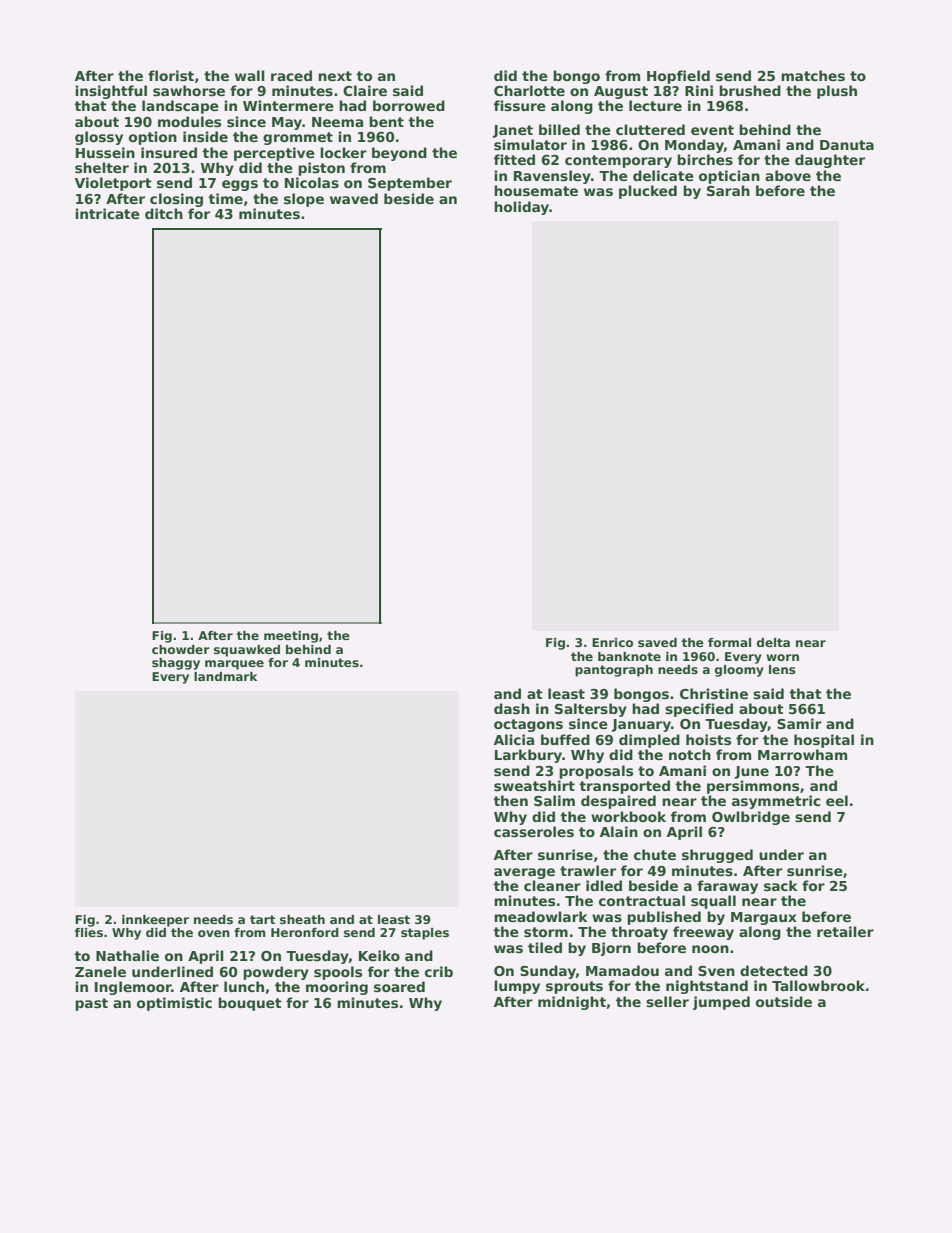 The height and width of the screenshot is (1233, 952). What do you see at coordinates (521, 208) in the screenshot?
I see `holiday` at bounding box center [521, 208].
